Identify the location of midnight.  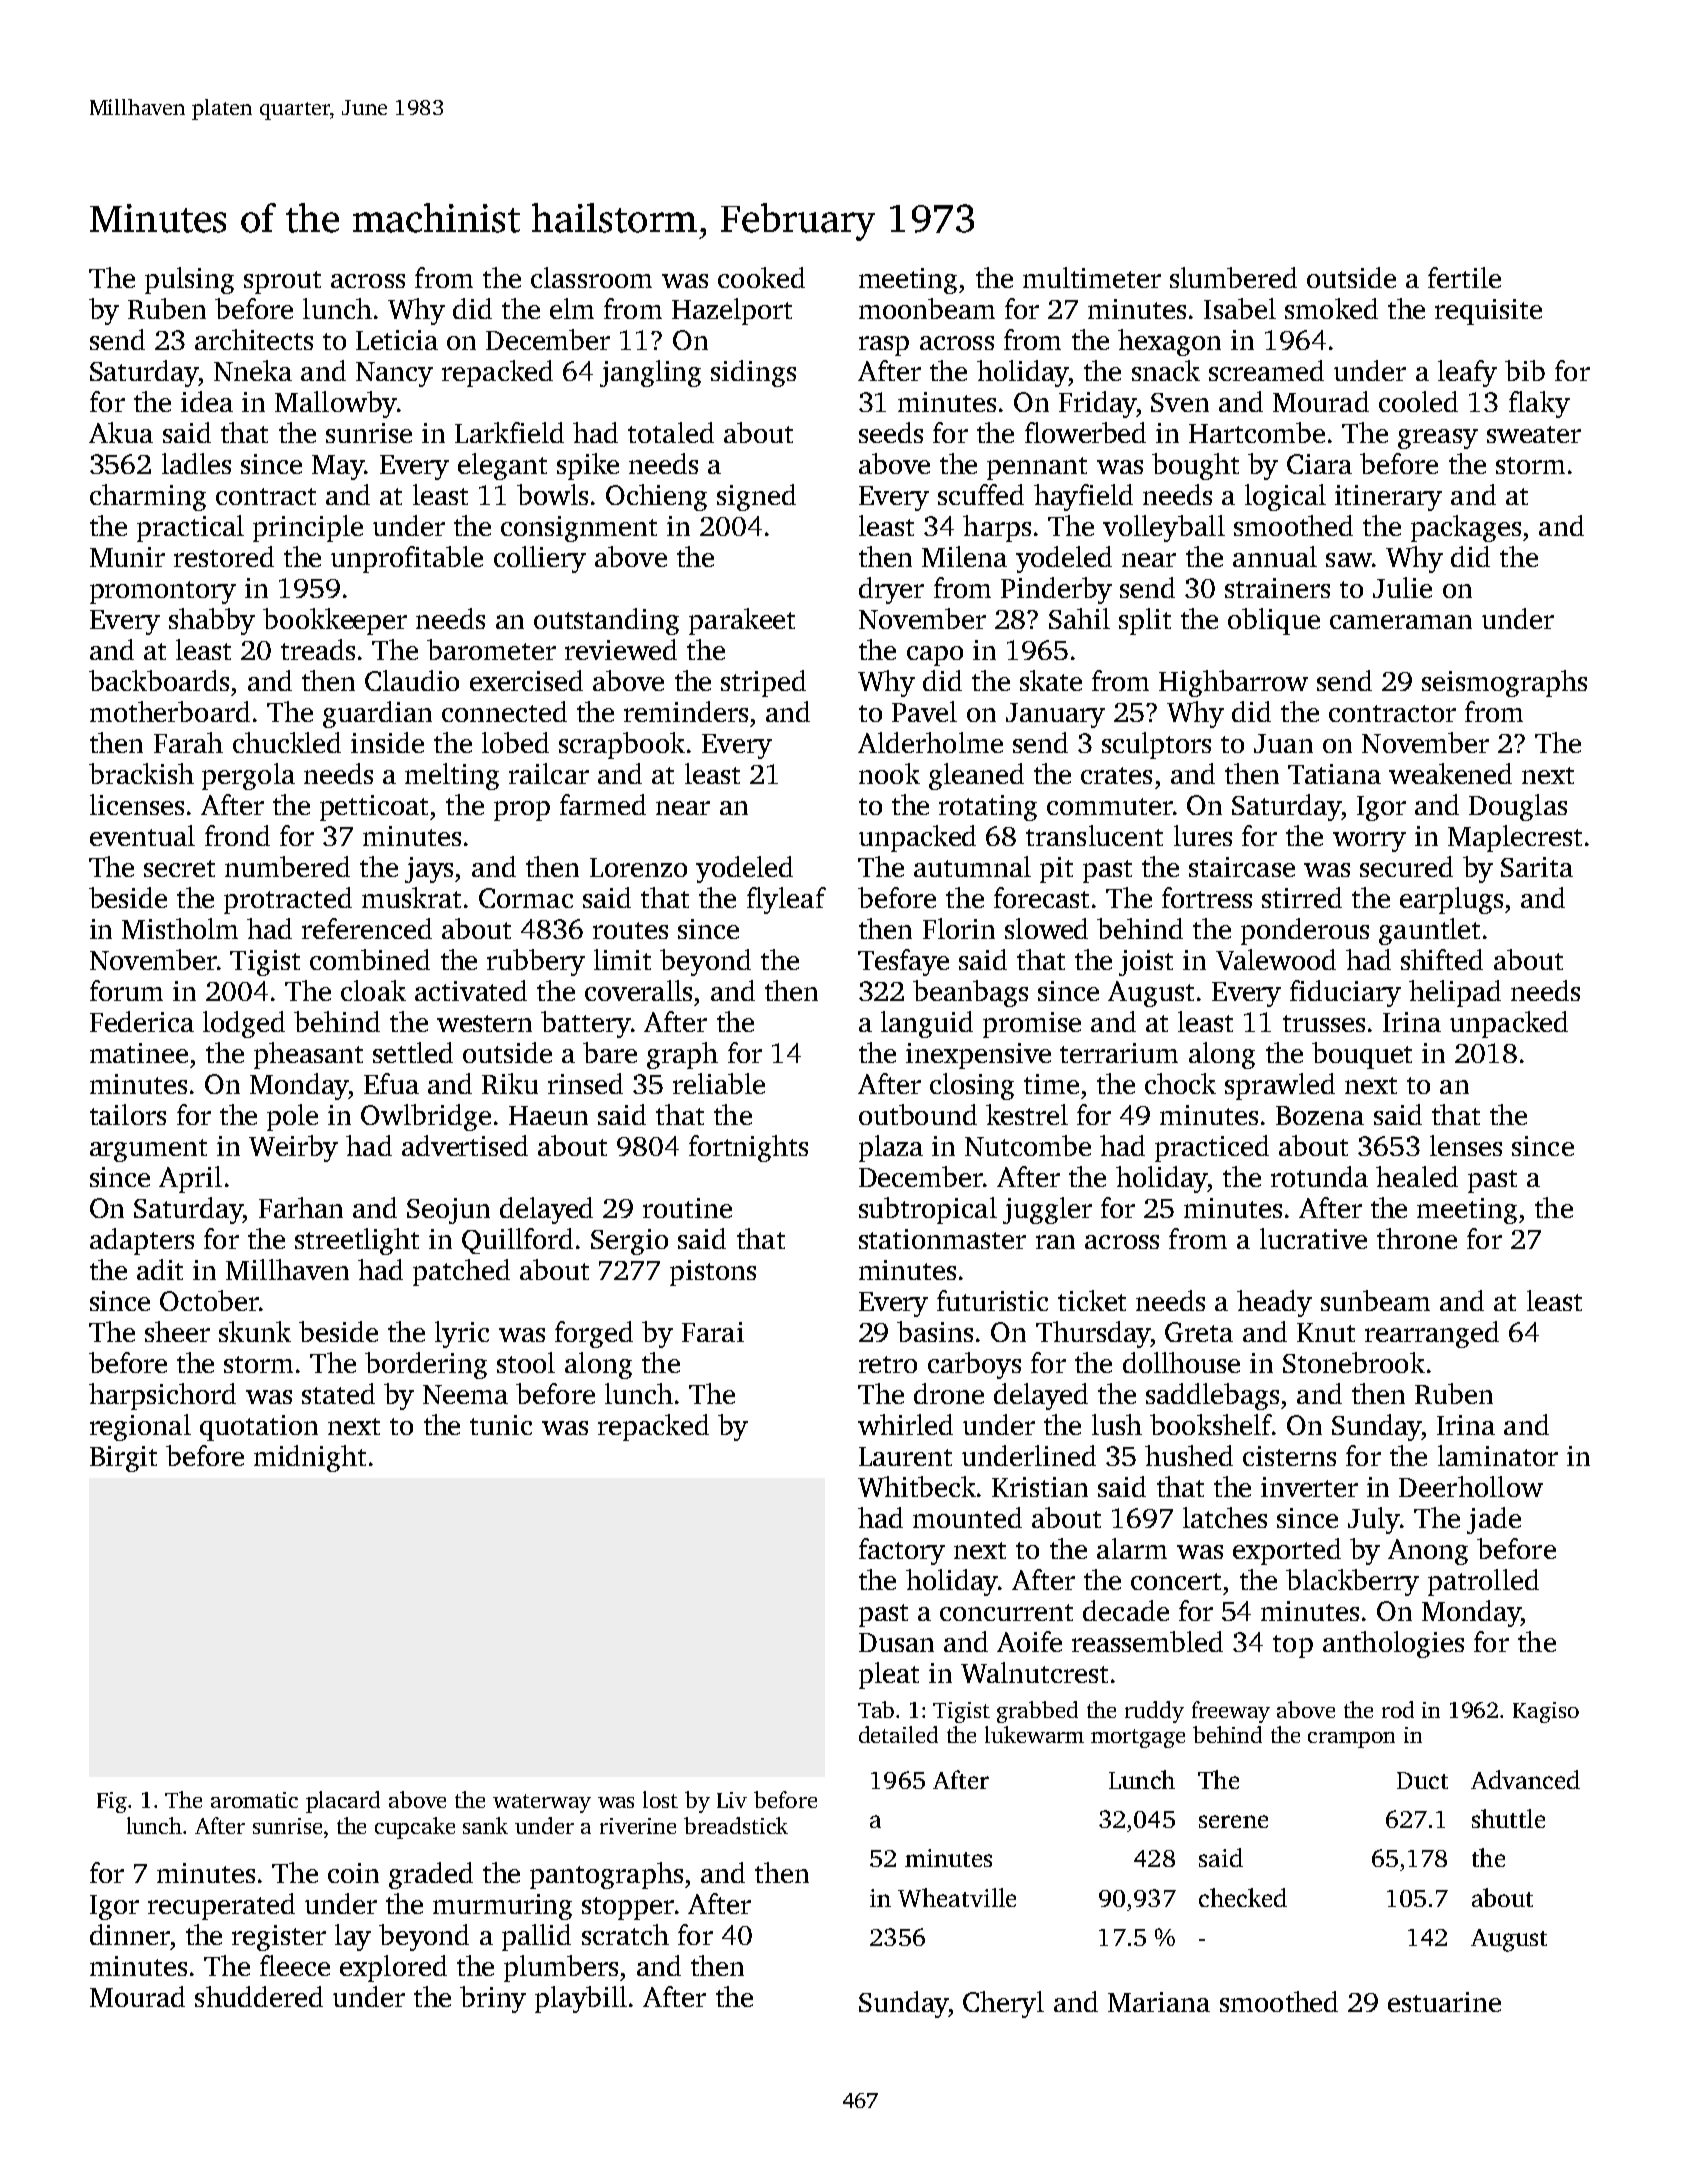
(310, 1458).
